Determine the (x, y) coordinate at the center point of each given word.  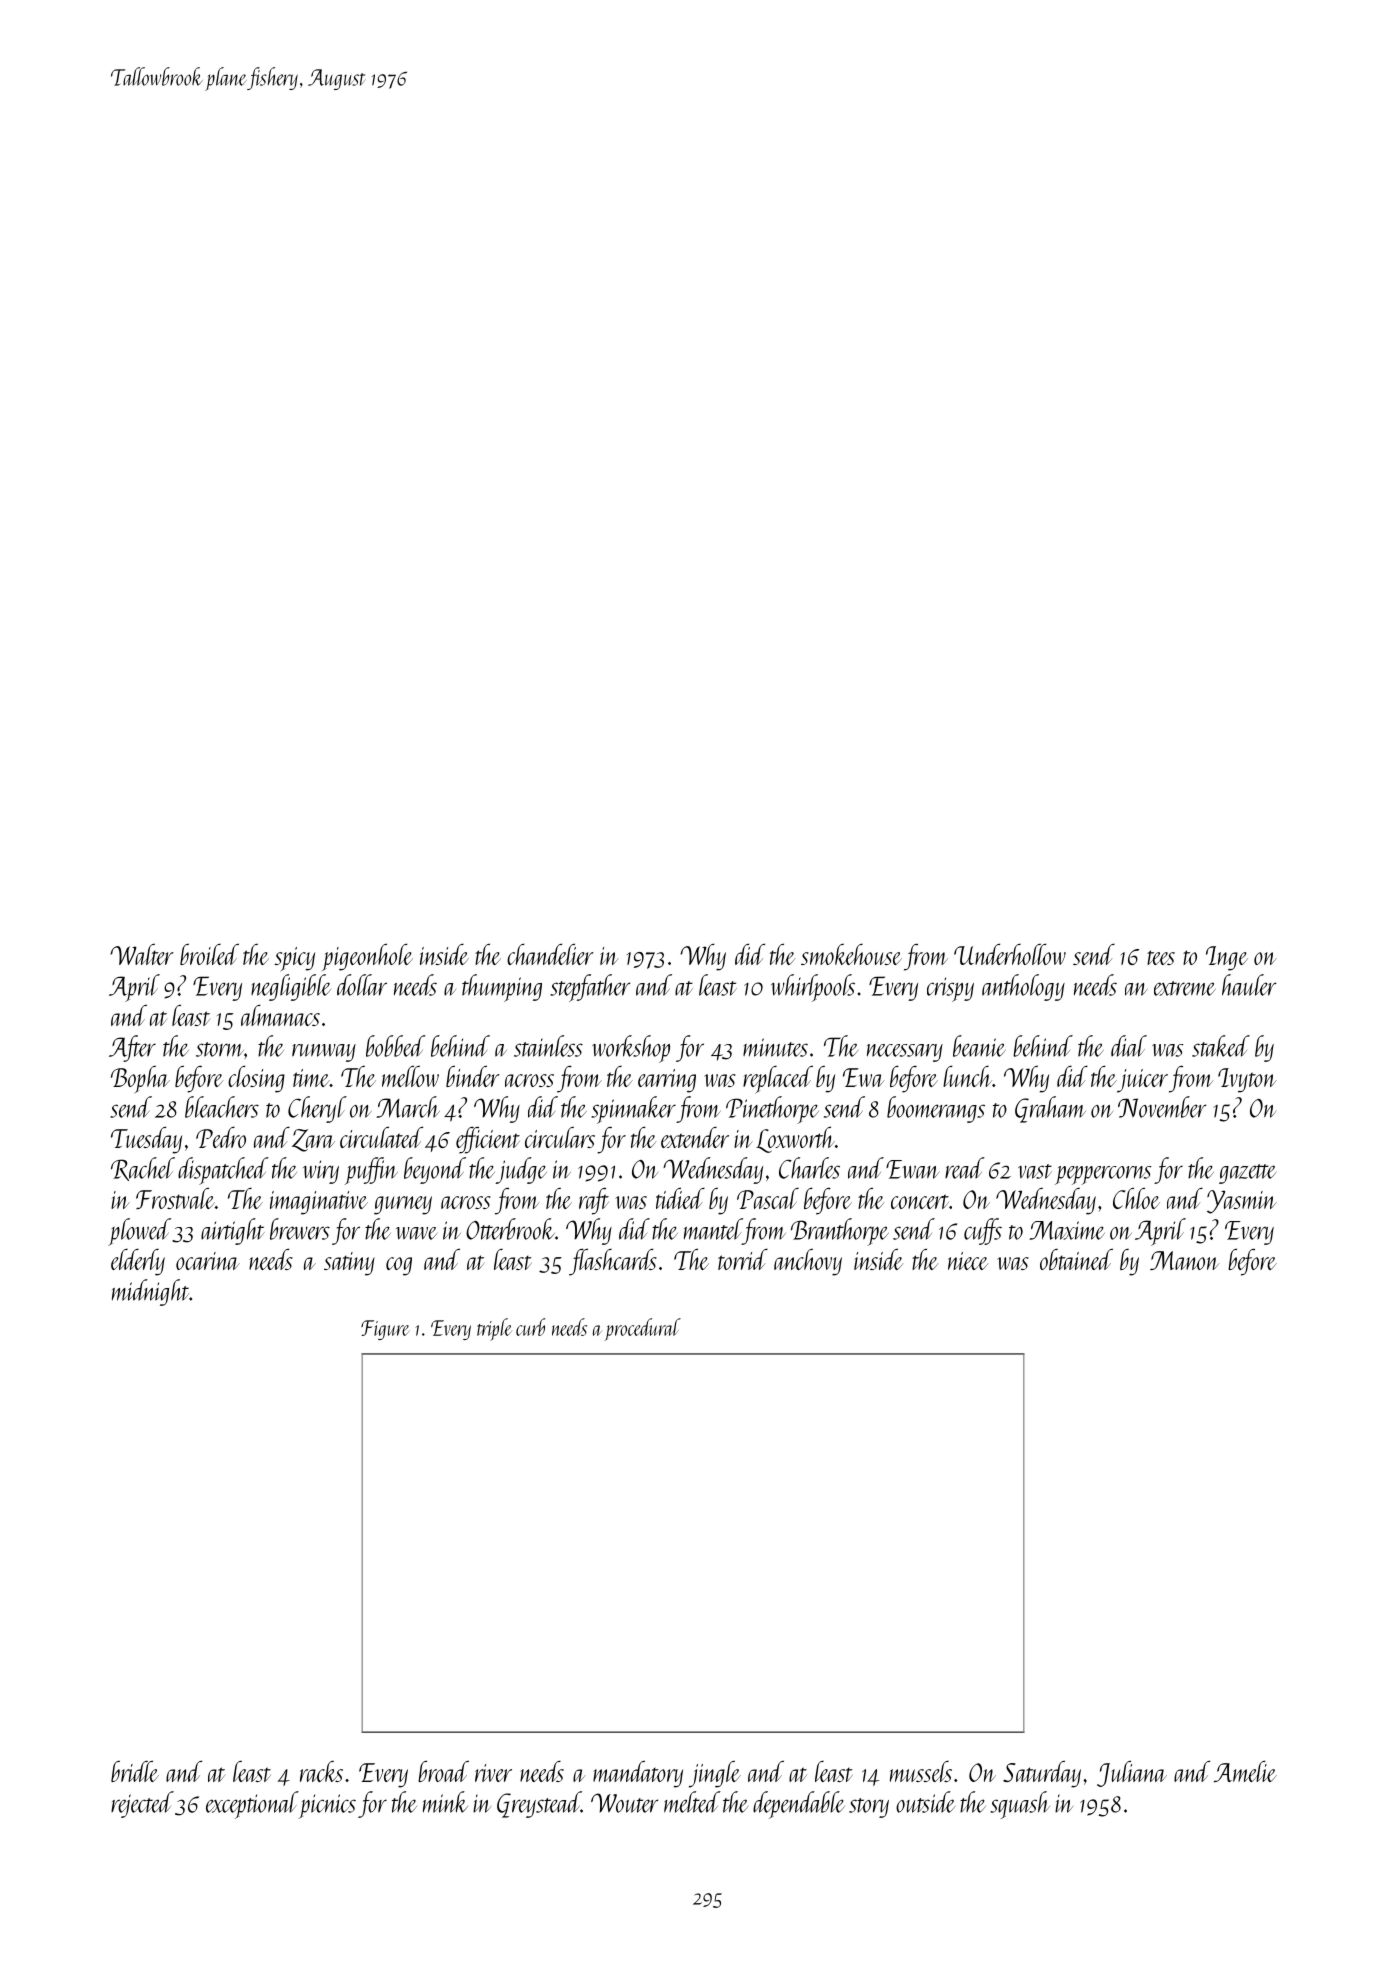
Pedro (221, 1137)
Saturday (1042, 1774)
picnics (327, 1806)
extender (695, 1137)
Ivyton (1247, 1080)
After (132, 1048)
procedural (642, 1329)
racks (321, 1771)
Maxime (1067, 1230)
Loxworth (795, 1140)
